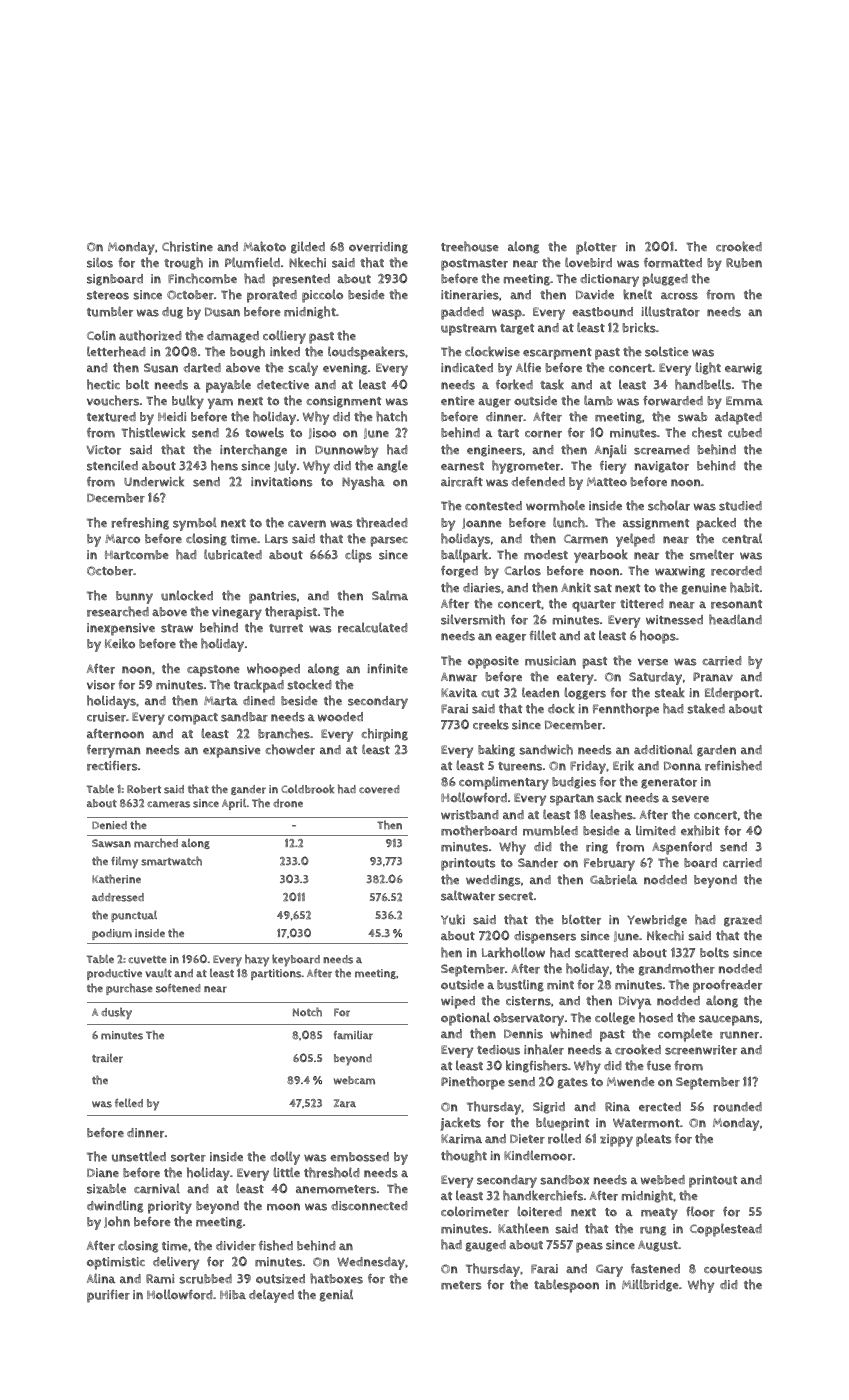  What do you see at coordinates (504, 783) in the document?
I see `complimentary` at bounding box center [504, 783].
